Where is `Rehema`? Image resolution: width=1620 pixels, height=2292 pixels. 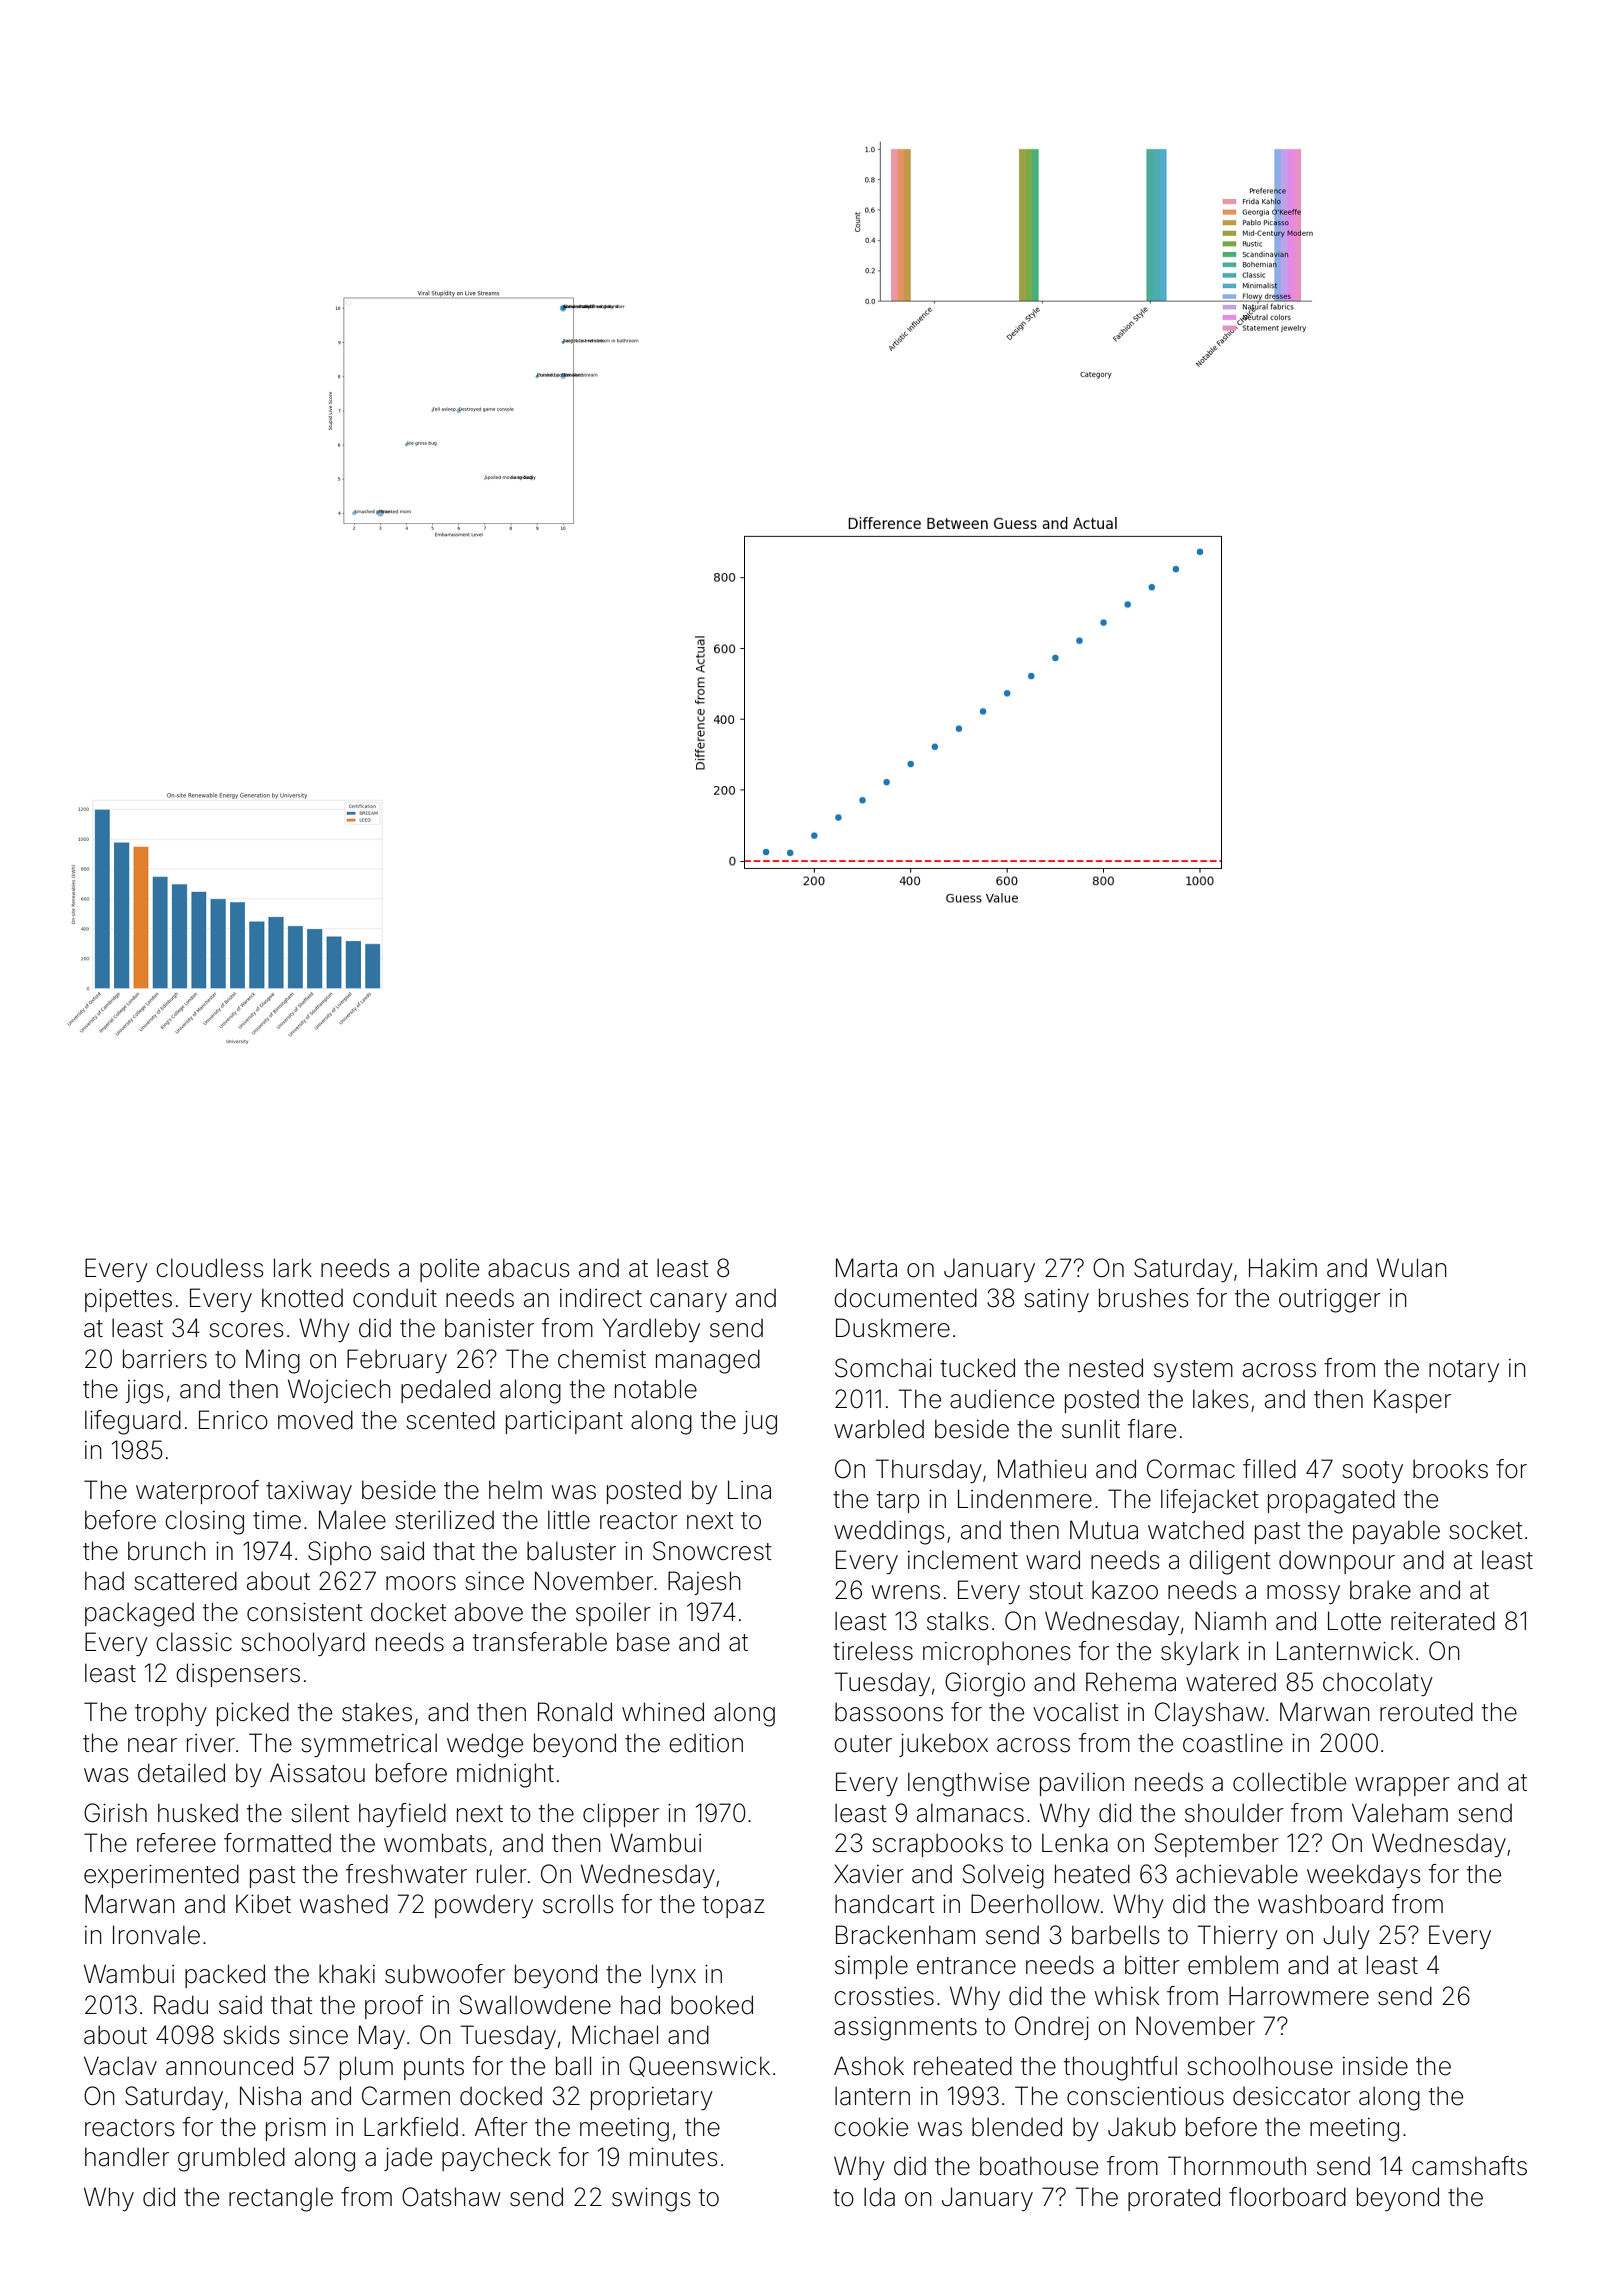 Rehema is located at coordinates (1131, 1682).
